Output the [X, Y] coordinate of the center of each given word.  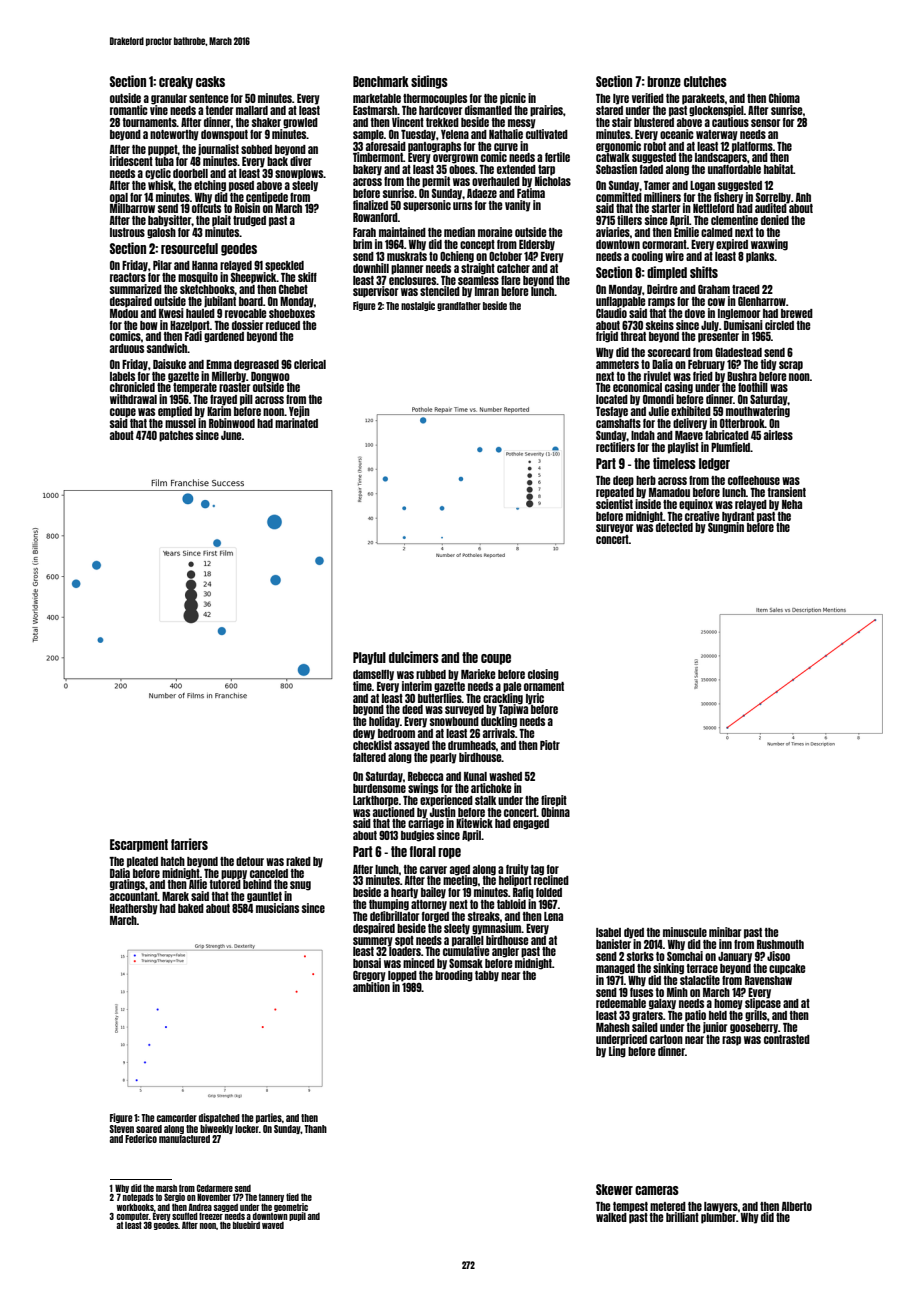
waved [273, 1225]
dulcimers [414, 657]
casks [210, 81]
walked [611, 1217]
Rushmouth [780, 944]
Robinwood [232, 423]
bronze [664, 81]
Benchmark [381, 81]
